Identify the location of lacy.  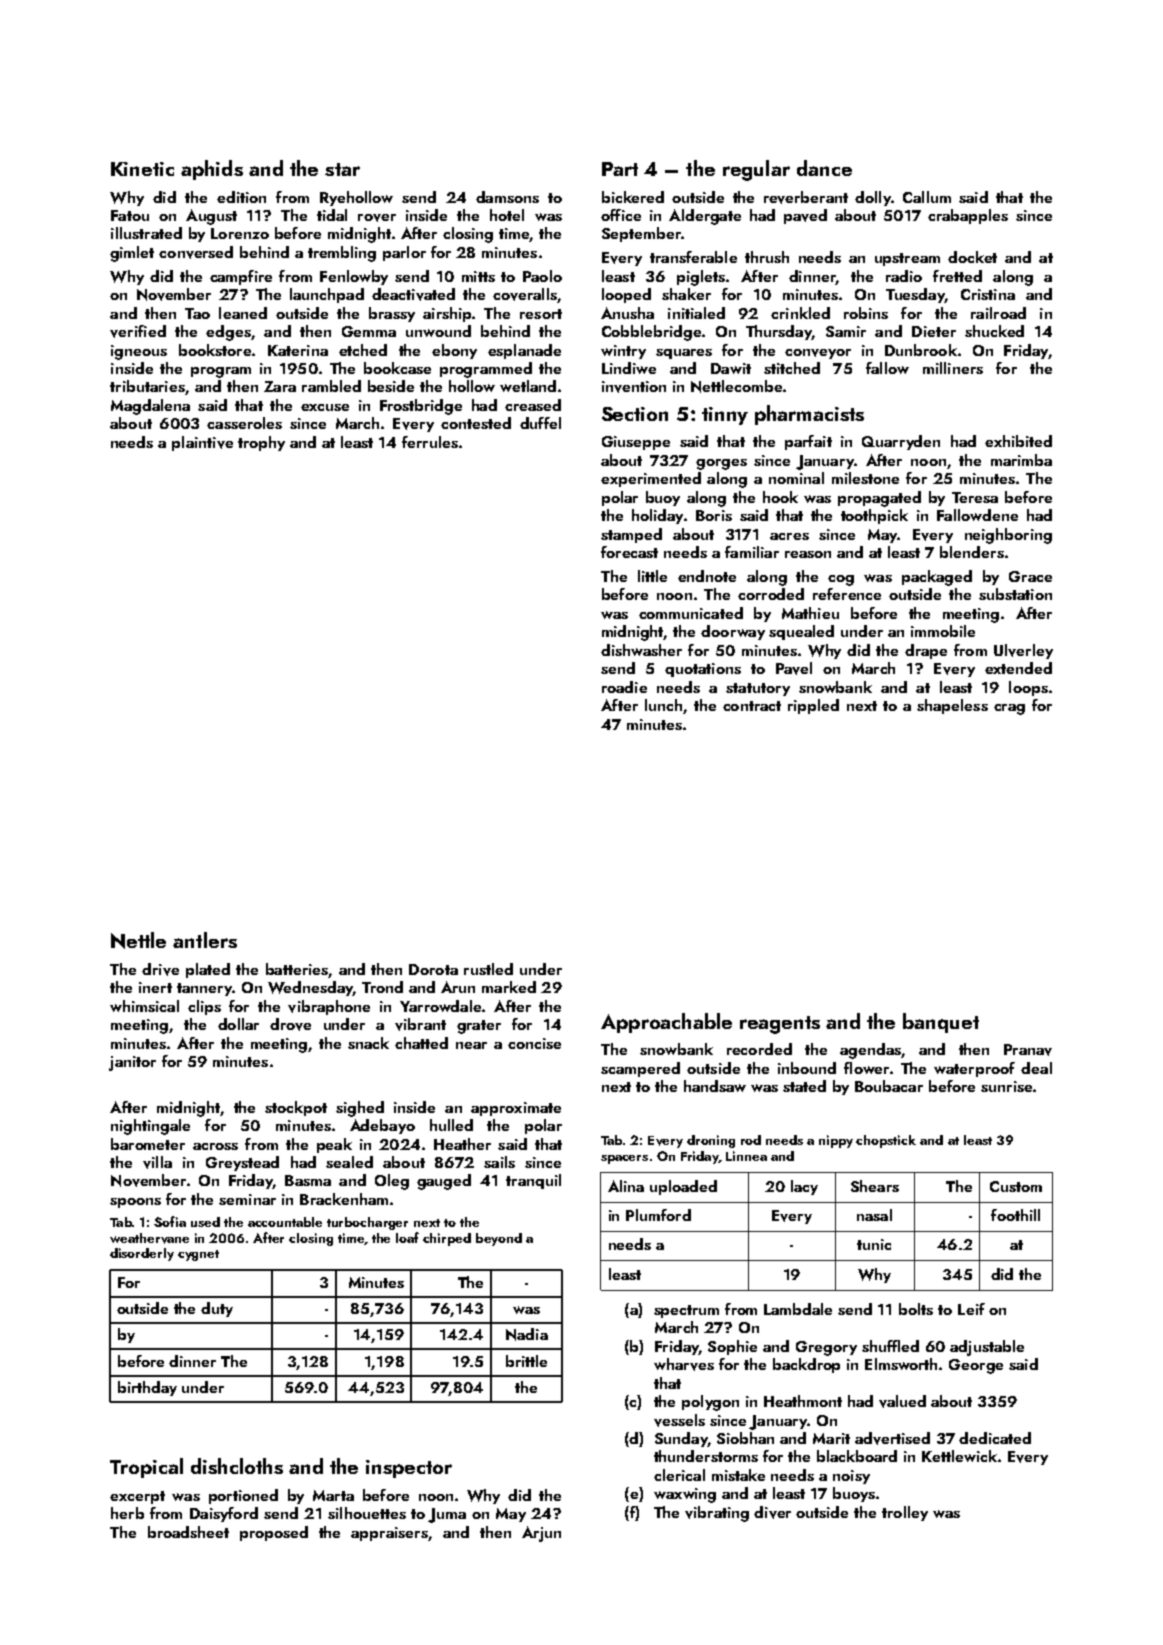
(804, 1187).
